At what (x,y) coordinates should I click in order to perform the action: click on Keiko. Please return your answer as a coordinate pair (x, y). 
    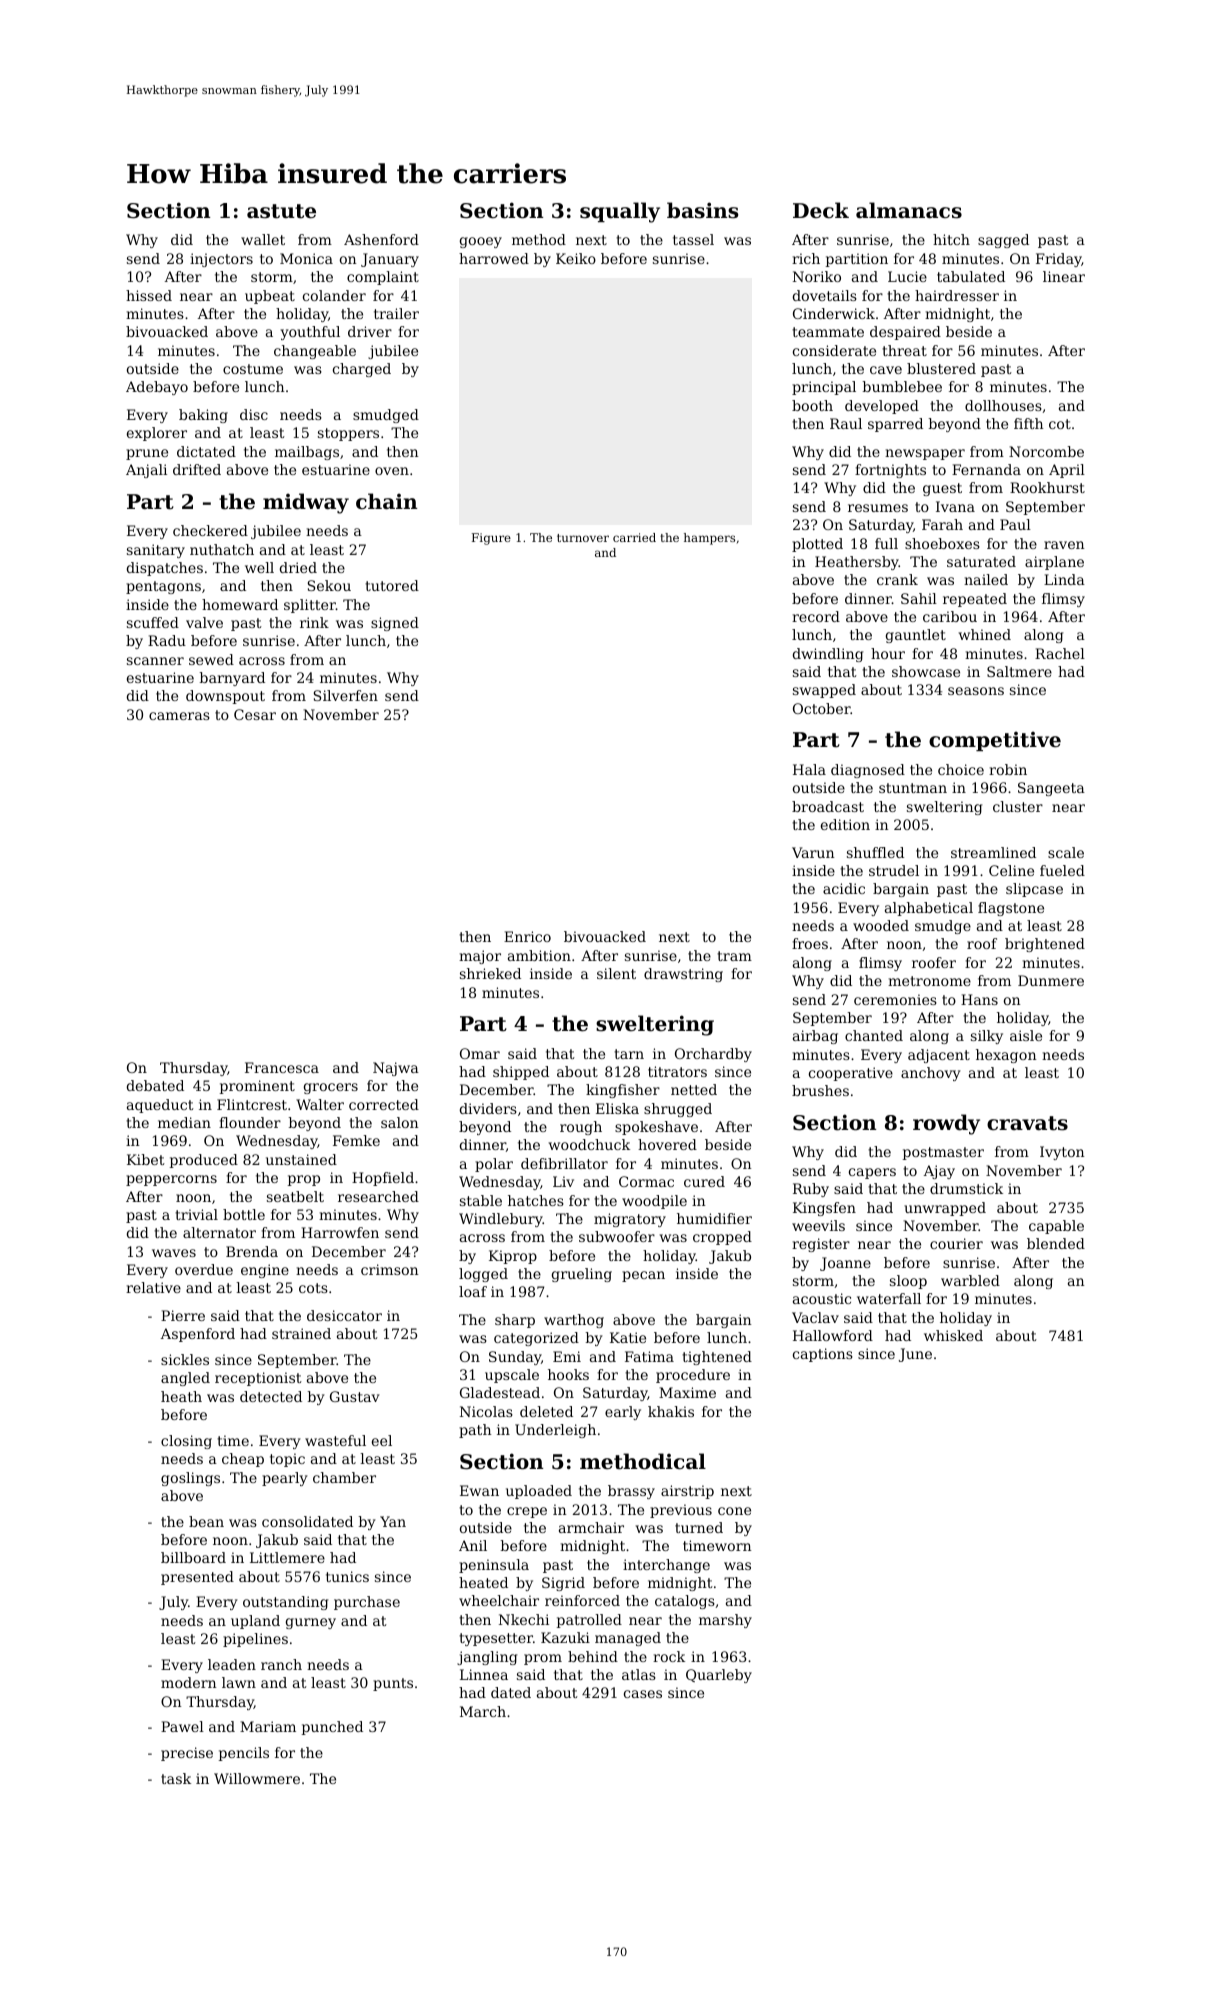
    Looking at the image, I should click on (576, 258).
